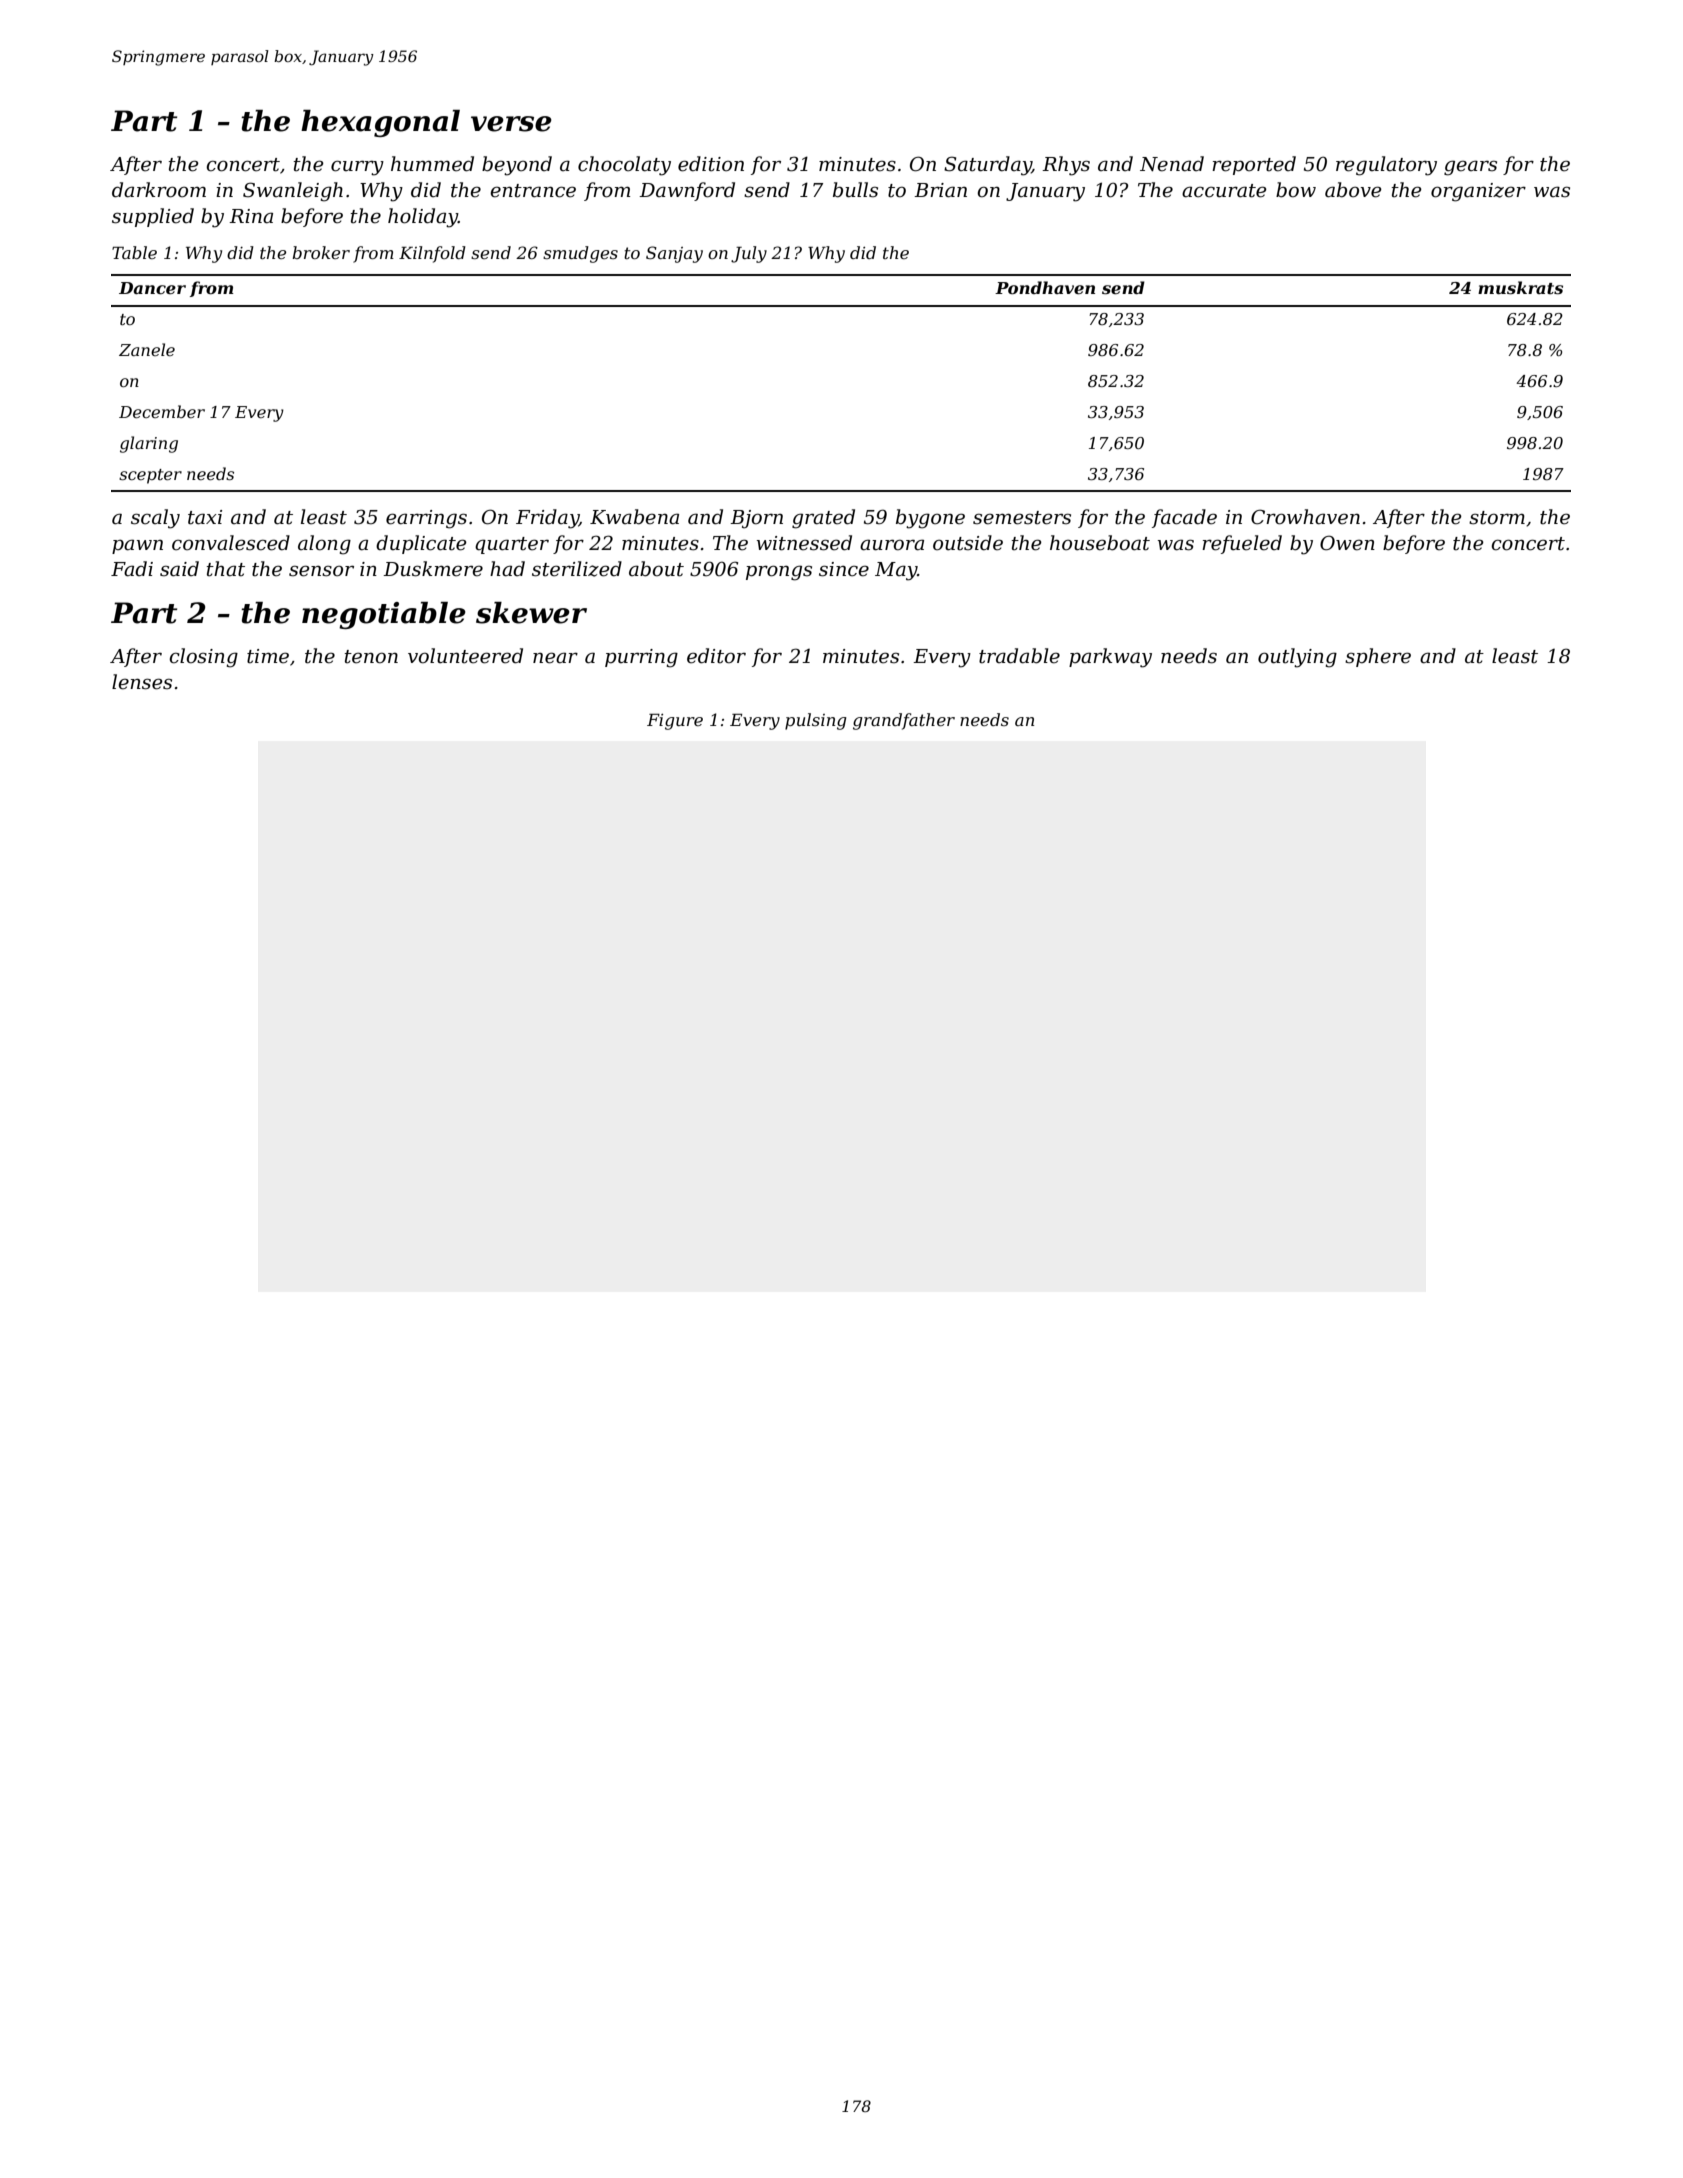 This screenshot has height=2178, width=1683. Describe the element at coordinates (904, 721) in the screenshot. I see `grandfather` at that location.
